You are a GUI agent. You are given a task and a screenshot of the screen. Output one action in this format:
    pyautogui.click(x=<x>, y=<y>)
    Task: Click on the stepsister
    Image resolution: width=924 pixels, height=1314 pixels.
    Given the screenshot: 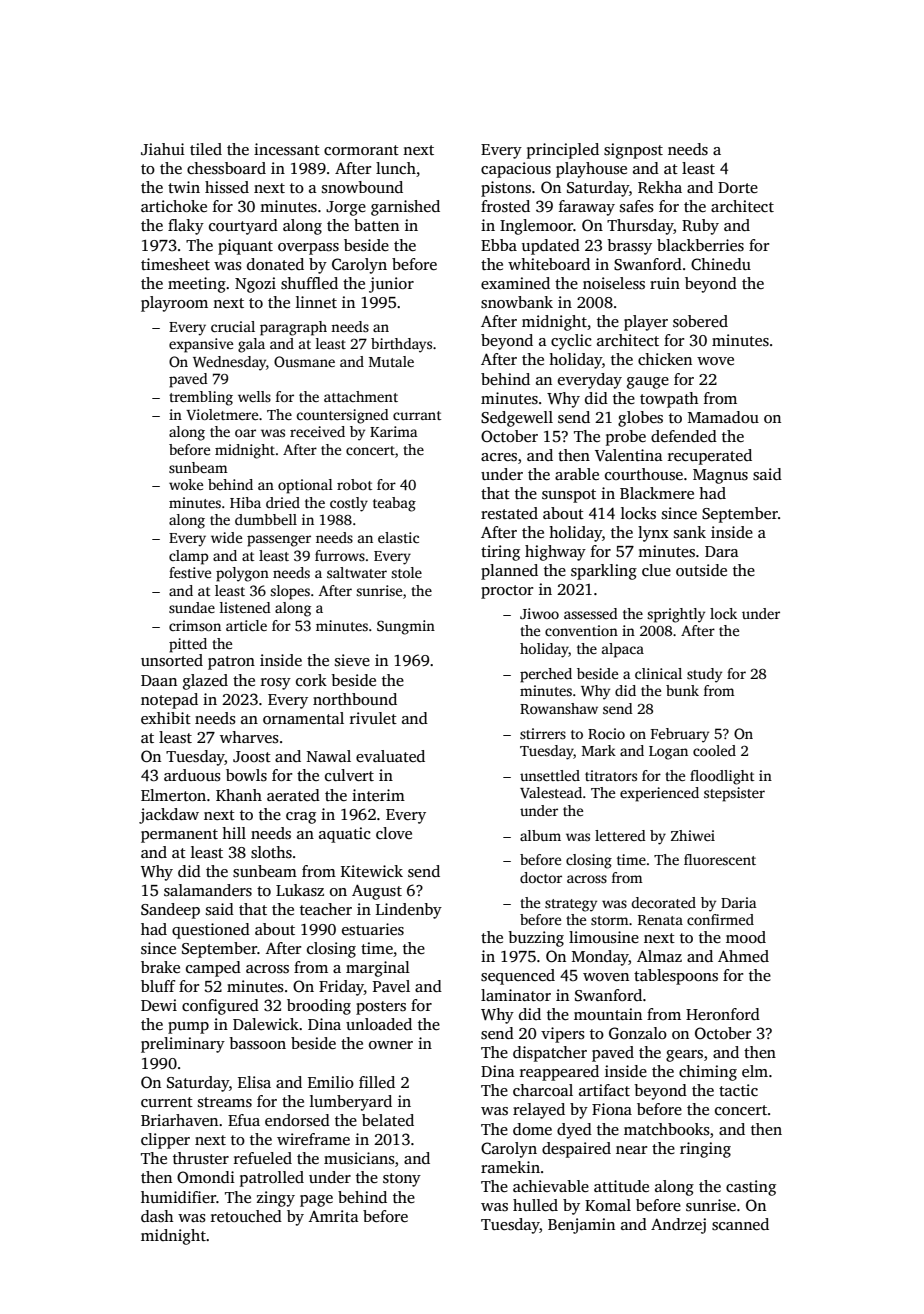 What is the action you would take?
    pyautogui.click(x=734, y=794)
